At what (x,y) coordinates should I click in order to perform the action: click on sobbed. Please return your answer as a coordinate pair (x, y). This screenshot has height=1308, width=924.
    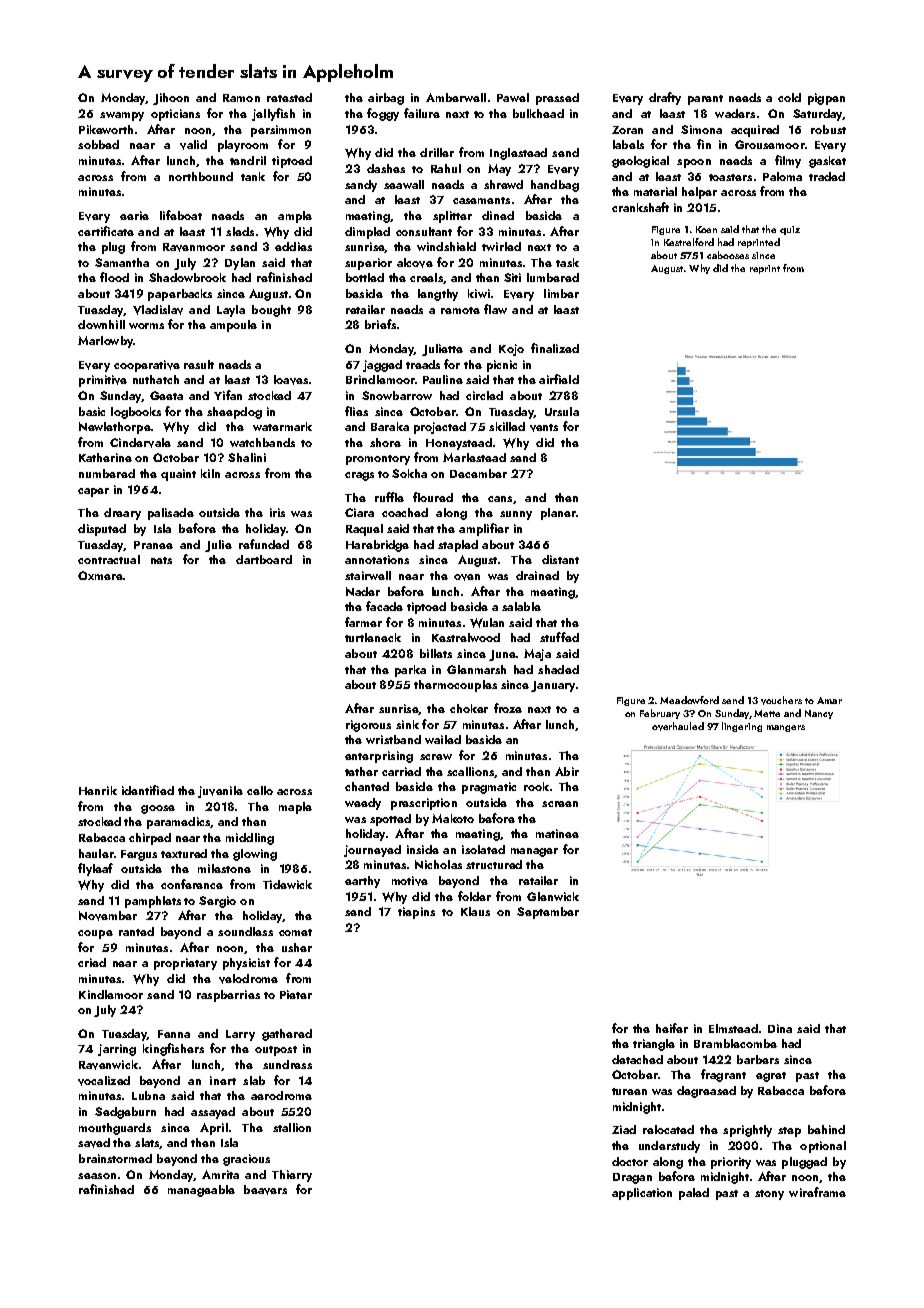
    Looking at the image, I should click on (98, 144).
